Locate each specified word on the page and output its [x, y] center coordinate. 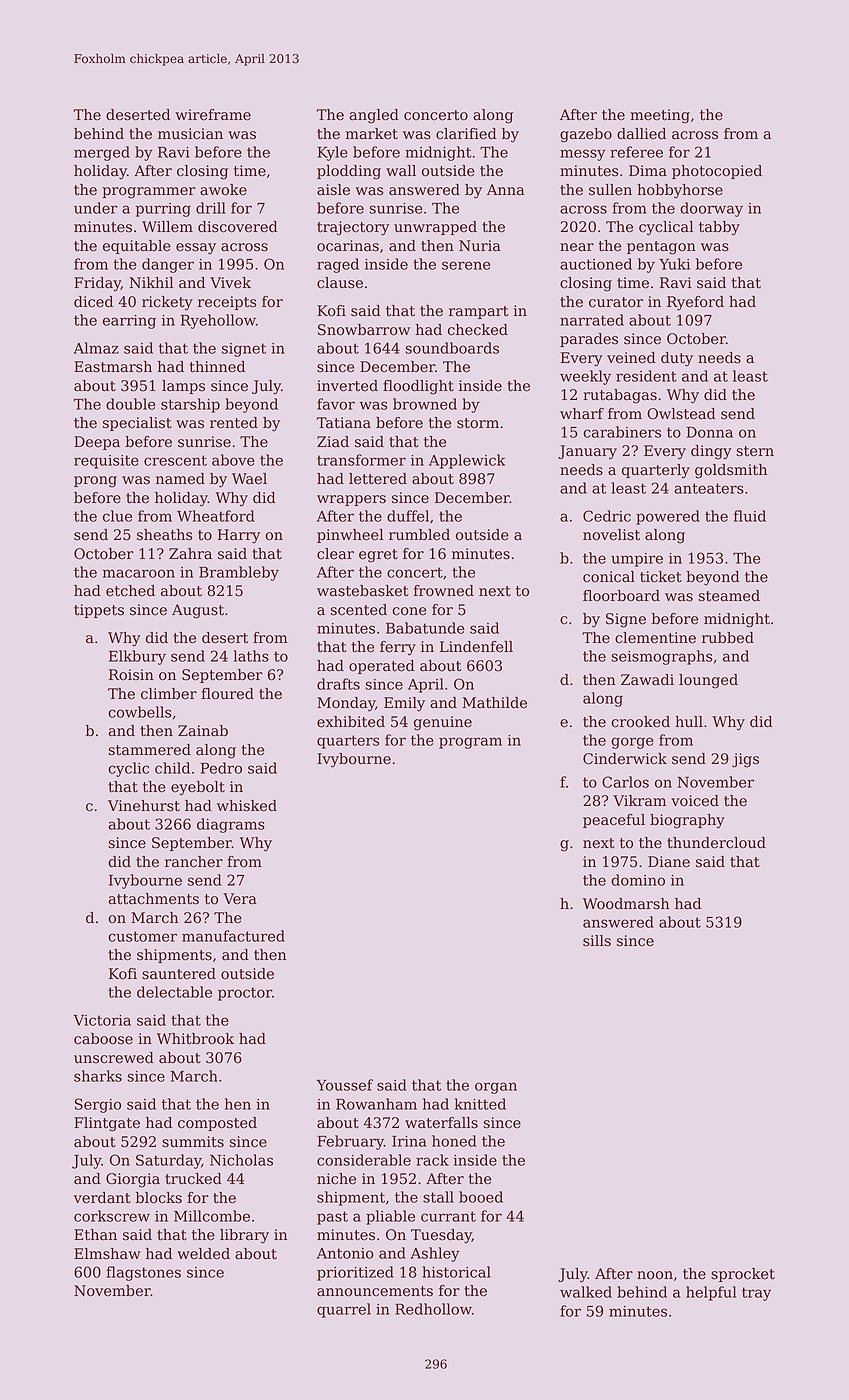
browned [425, 404]
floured [227, 694]
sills [597, 941]
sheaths [164, 535]
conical [609, 577]
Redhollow [433, 1309]
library [244, 1236]
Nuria [480, 246]
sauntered [179, 974]
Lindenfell [476, 647]
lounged [708, 681]
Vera [240, 899]
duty [677, 359]
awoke [223, 190]
